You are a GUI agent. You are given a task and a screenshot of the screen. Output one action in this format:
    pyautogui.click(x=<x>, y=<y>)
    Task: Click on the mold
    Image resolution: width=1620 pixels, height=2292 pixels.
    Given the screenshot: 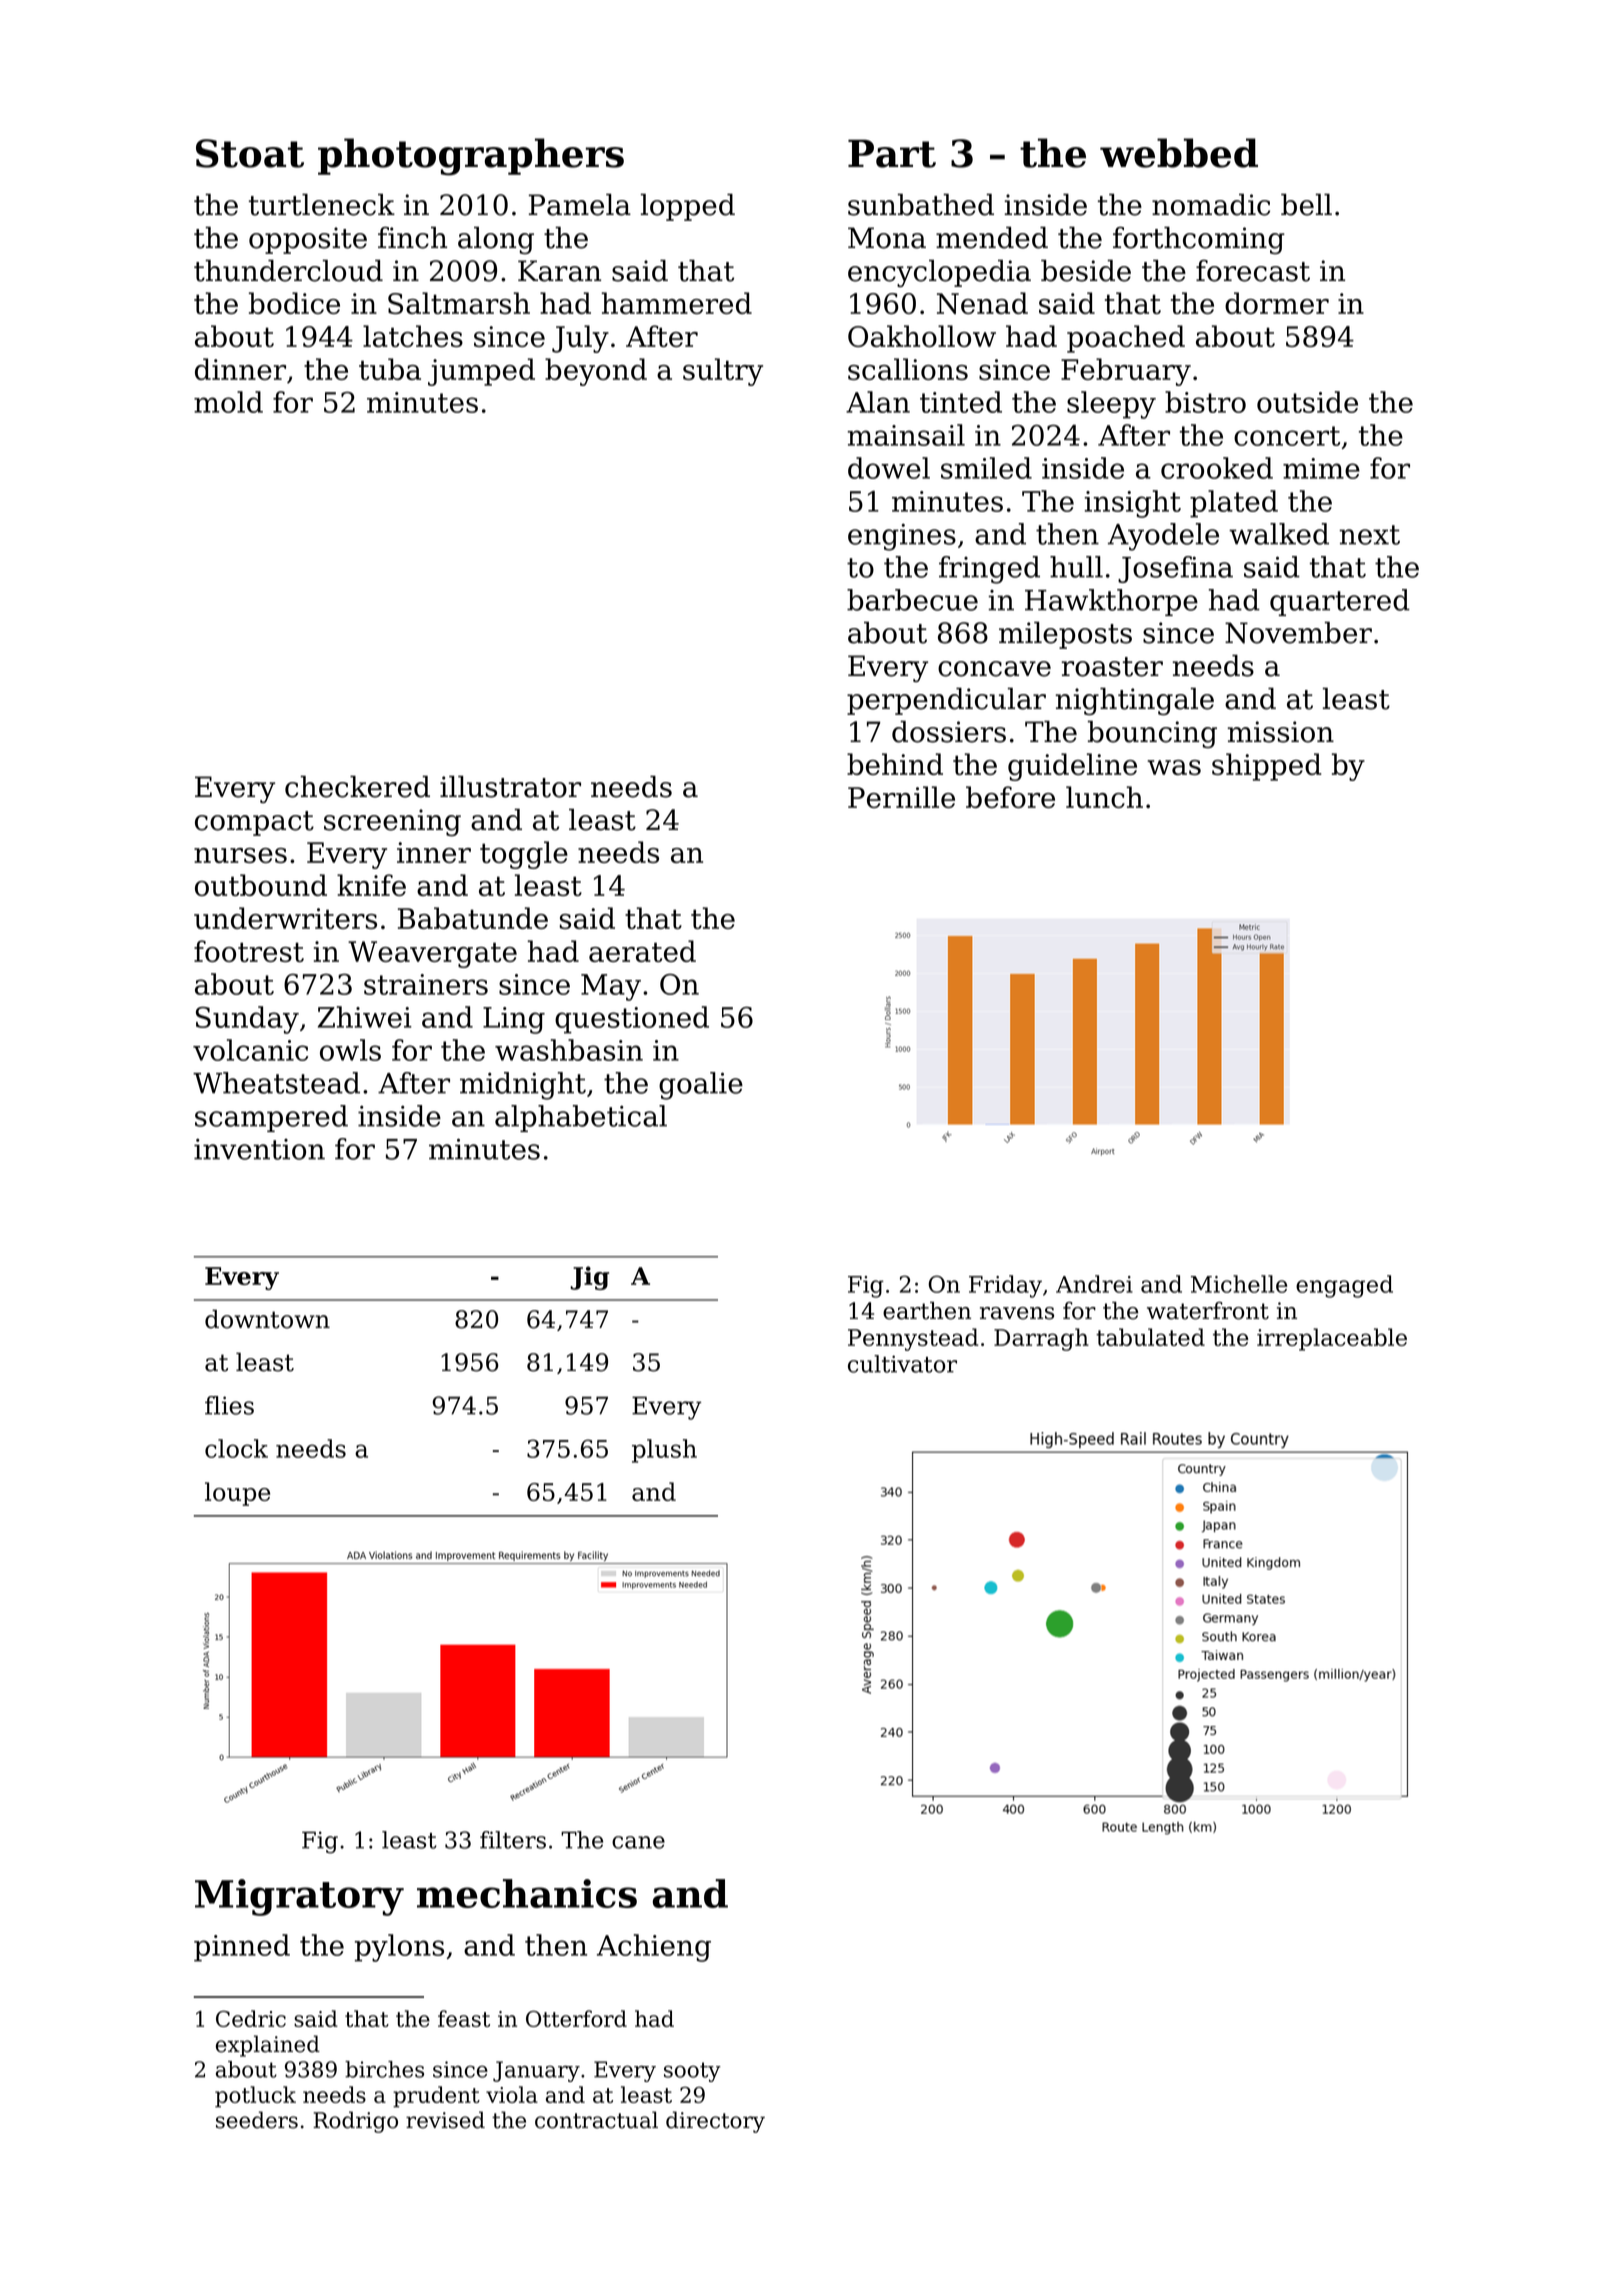 What is the action you would take?
    pyautogui.click(x=228, y=402)
